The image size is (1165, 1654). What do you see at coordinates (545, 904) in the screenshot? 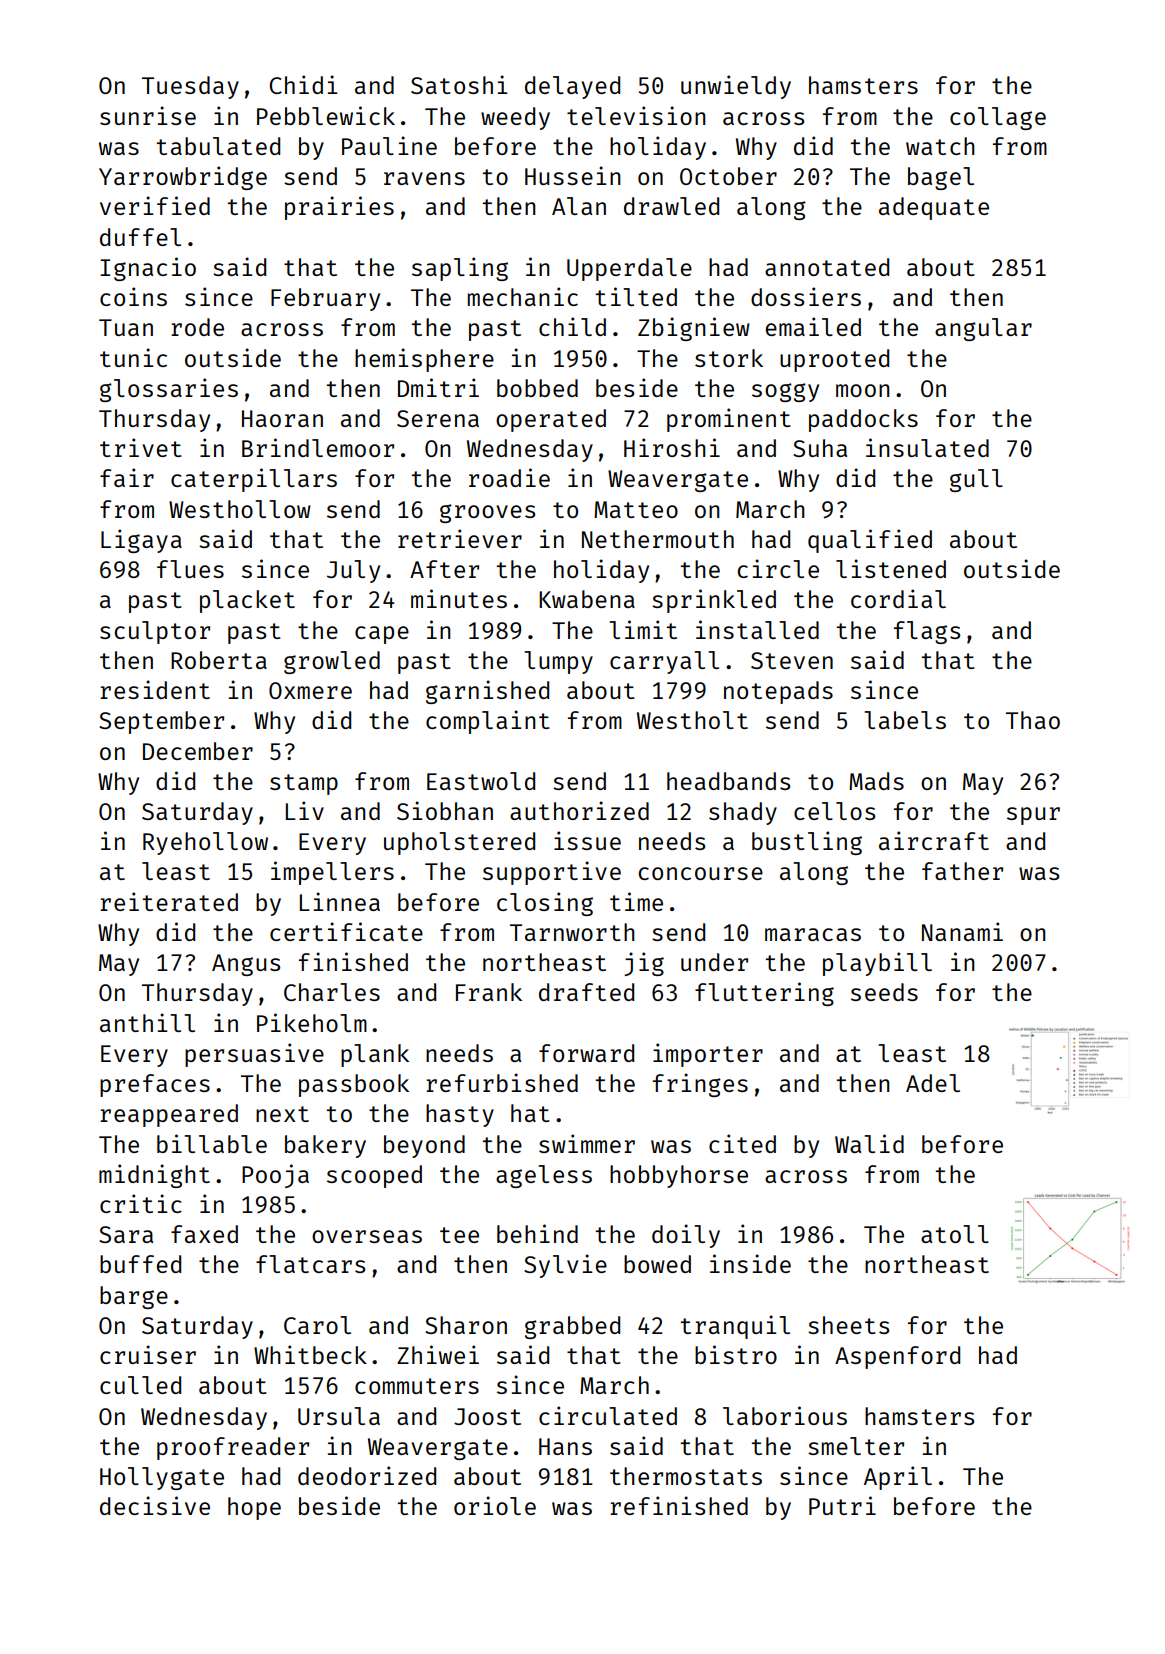
I see `closing` at bounding box center [545, 904].
